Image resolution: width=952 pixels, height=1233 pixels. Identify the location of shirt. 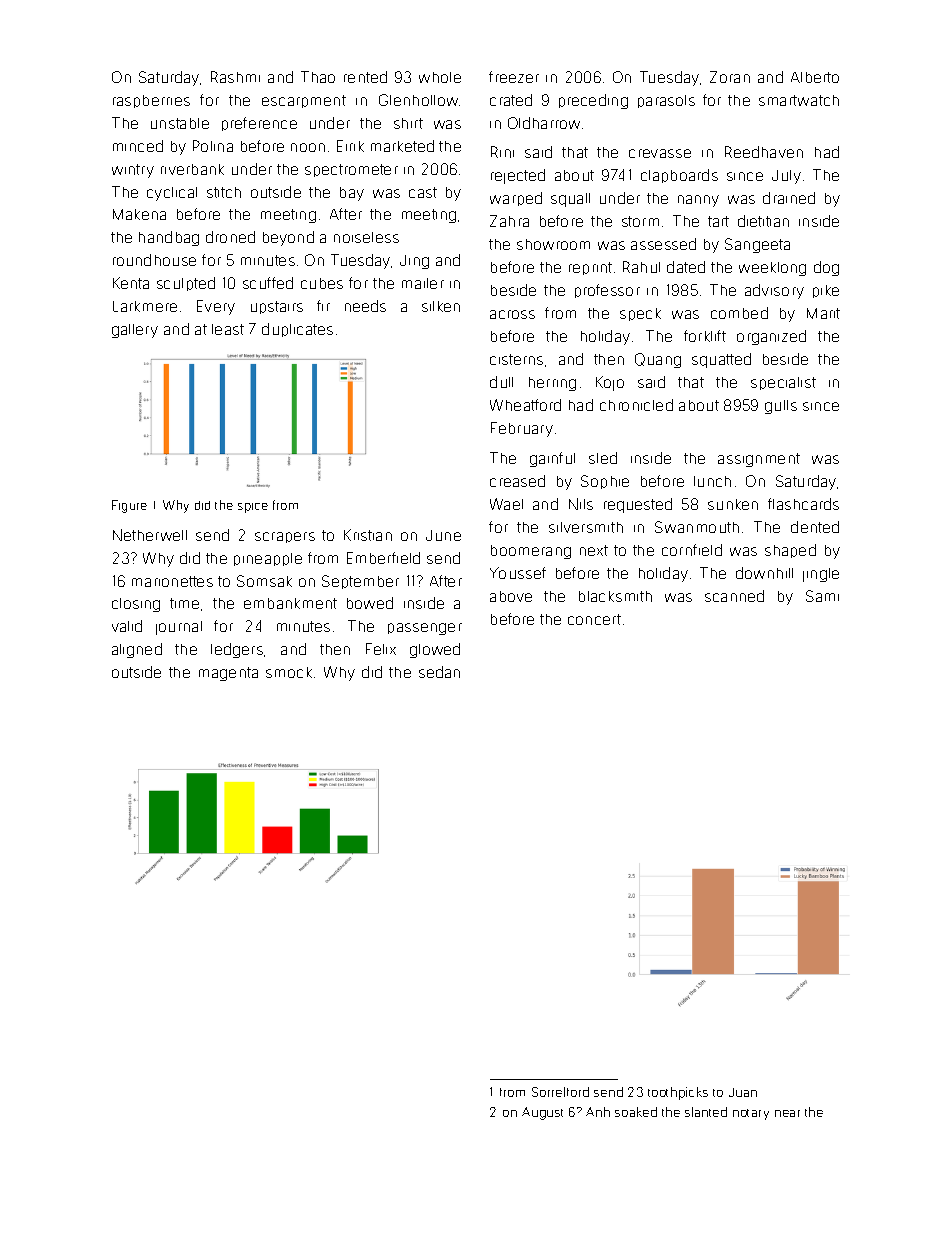
(408, 123).
